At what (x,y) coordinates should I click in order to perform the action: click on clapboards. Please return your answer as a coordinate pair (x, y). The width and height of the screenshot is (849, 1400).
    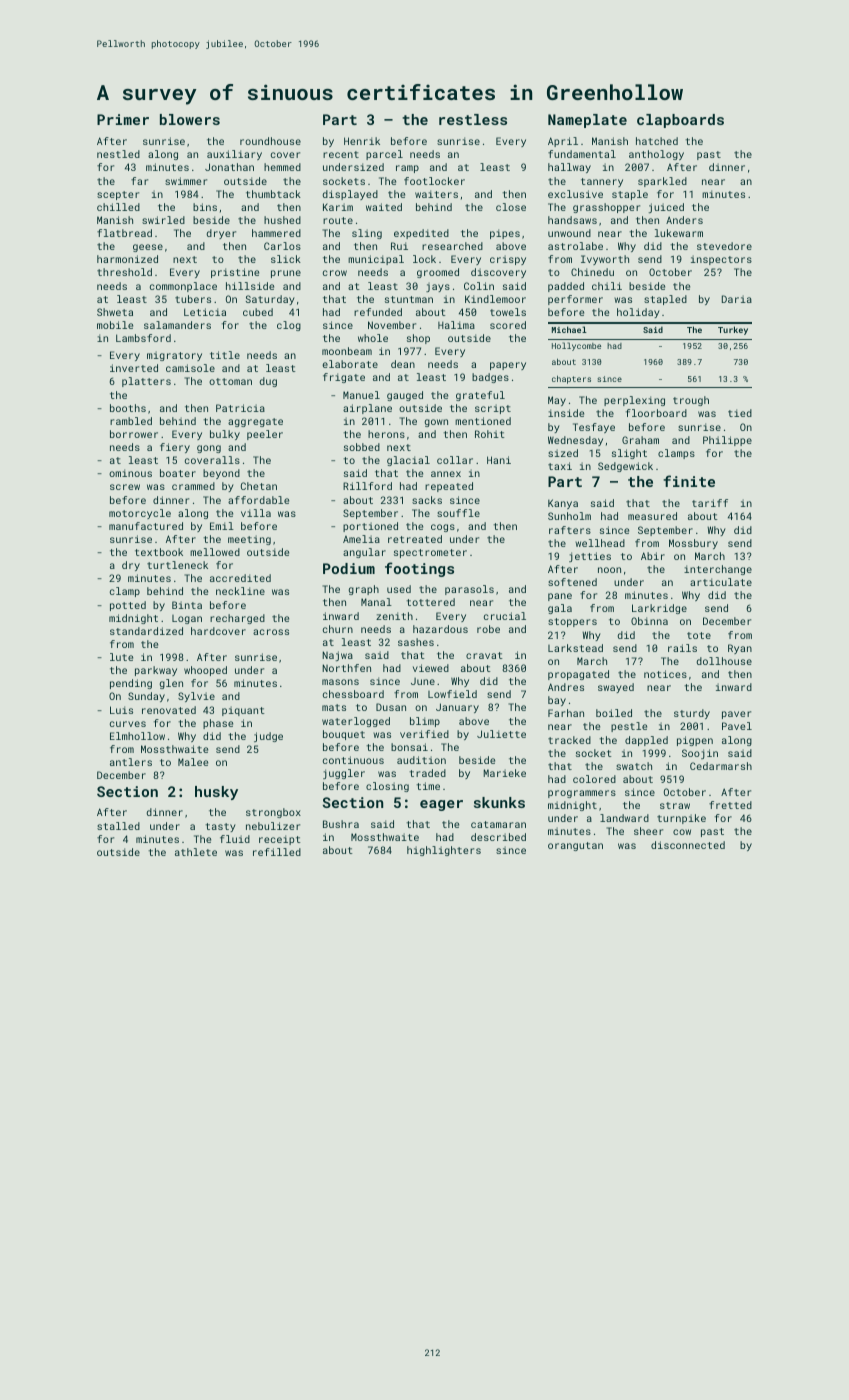
    Looking at the image, I should click on (680, 121).
